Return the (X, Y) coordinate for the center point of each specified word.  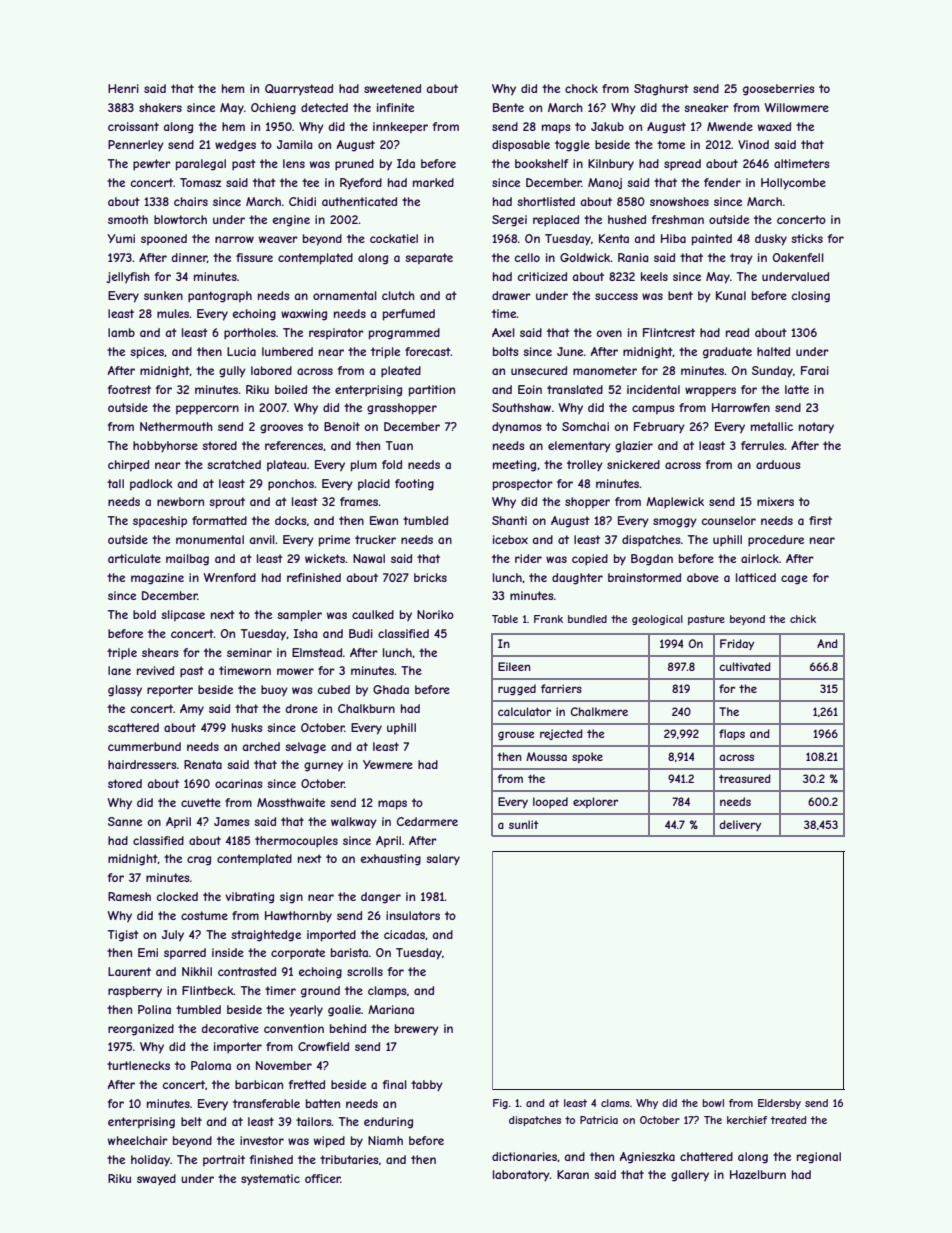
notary (816, 427)
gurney (323, 767)
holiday (150, 1160)
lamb (121, 332)
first (820, 520)
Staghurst (661, 90)
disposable (521, 145)
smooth (128, 219)
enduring (388, 1123)
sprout (227, 503)
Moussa (546, 756)
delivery (740, 825)
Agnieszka (647, 1158)
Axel (503, 332)
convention (294, 1028)
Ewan (384, 520)
